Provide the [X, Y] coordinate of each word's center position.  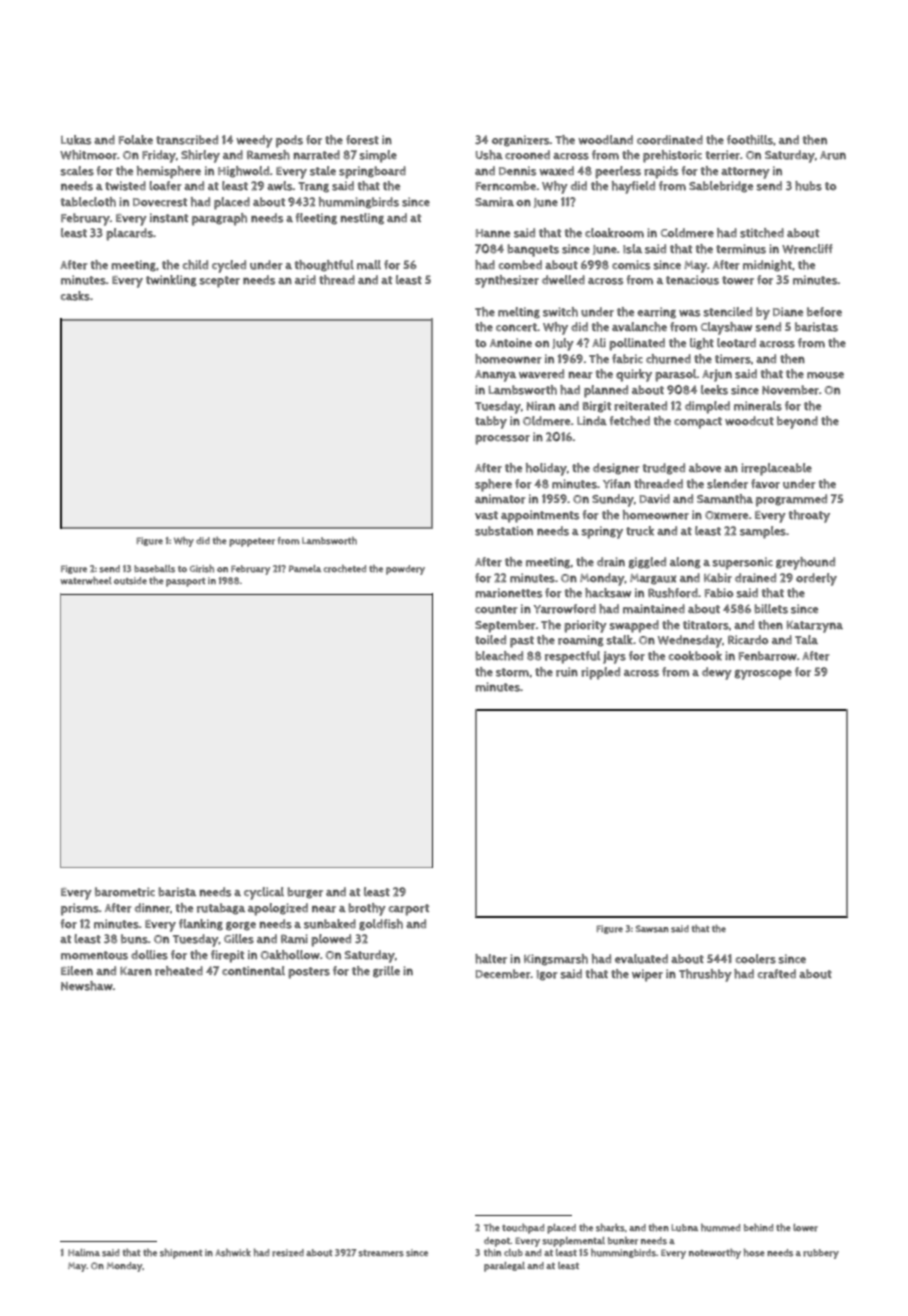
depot [497, 1242]
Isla [632, 249]
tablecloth [88, 202]
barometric [125, 892]
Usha [489, 155]
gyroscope [763, 675]
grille [386, 972]
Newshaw [87, 986]
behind [758, 1227]
